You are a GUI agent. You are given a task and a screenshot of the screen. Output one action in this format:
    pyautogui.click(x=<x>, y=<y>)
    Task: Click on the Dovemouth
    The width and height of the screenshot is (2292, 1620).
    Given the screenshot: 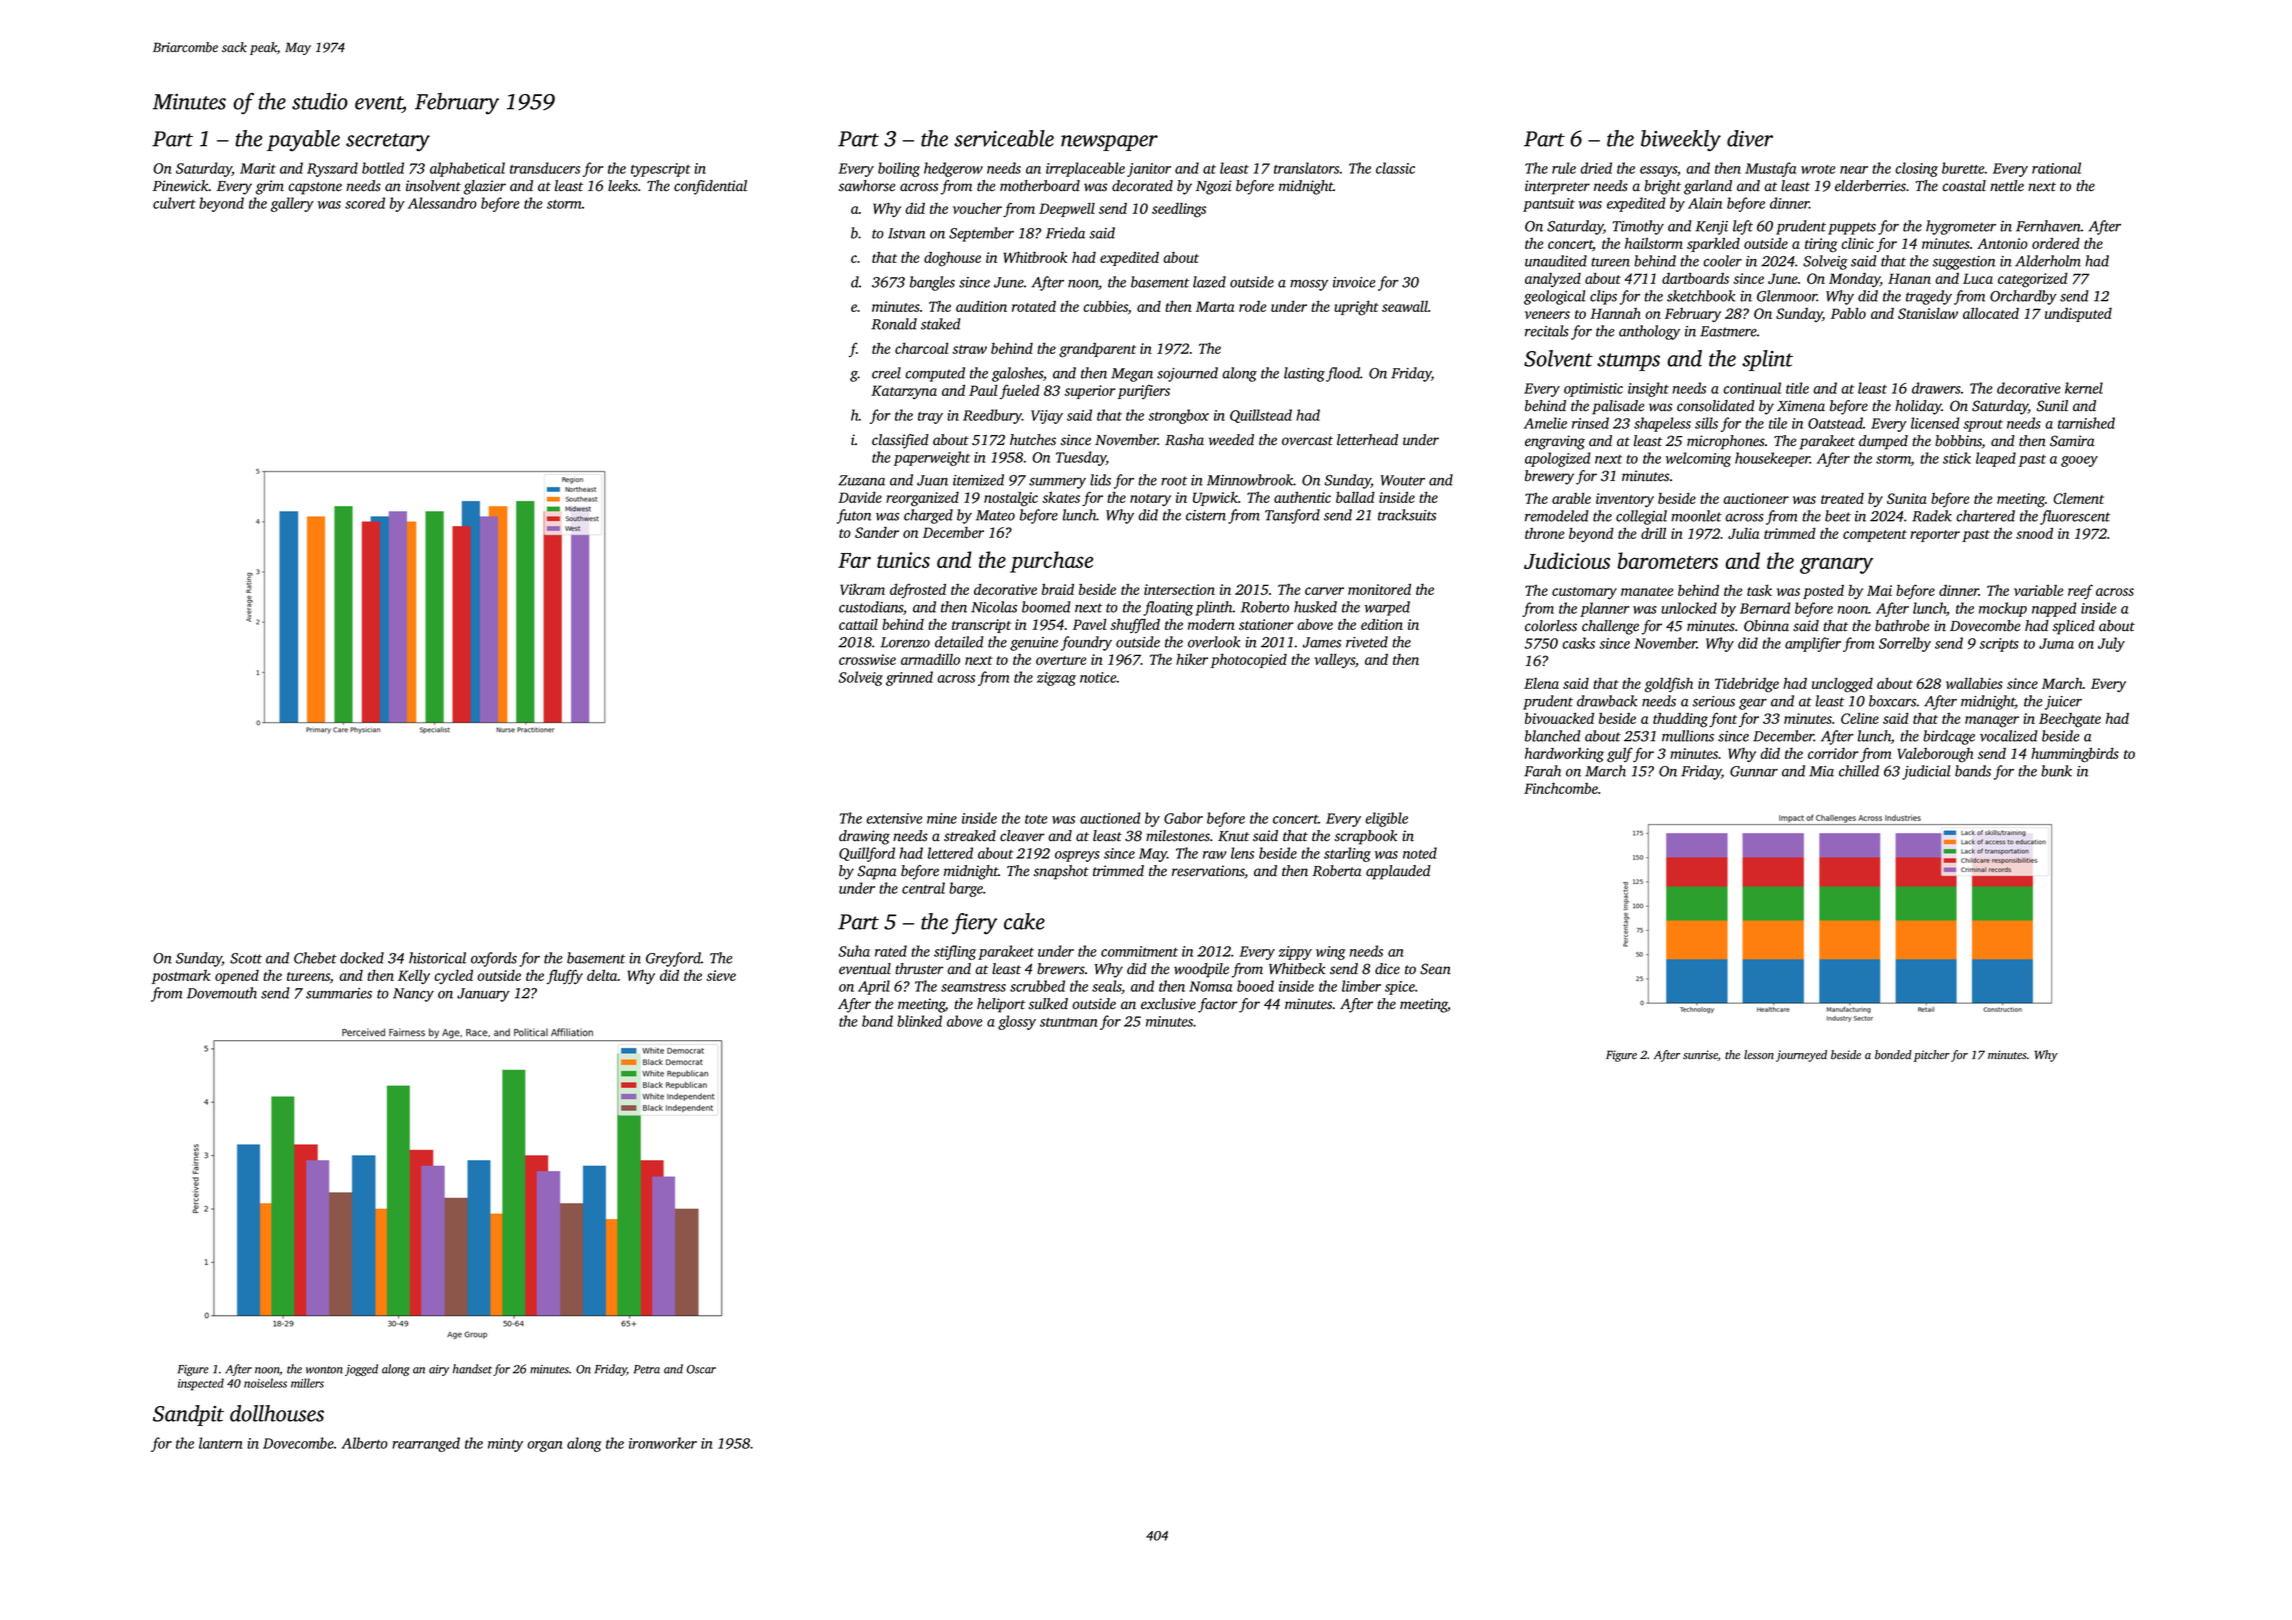 What is the action you would take?
    pyautogui.click(x=222, y=993)
